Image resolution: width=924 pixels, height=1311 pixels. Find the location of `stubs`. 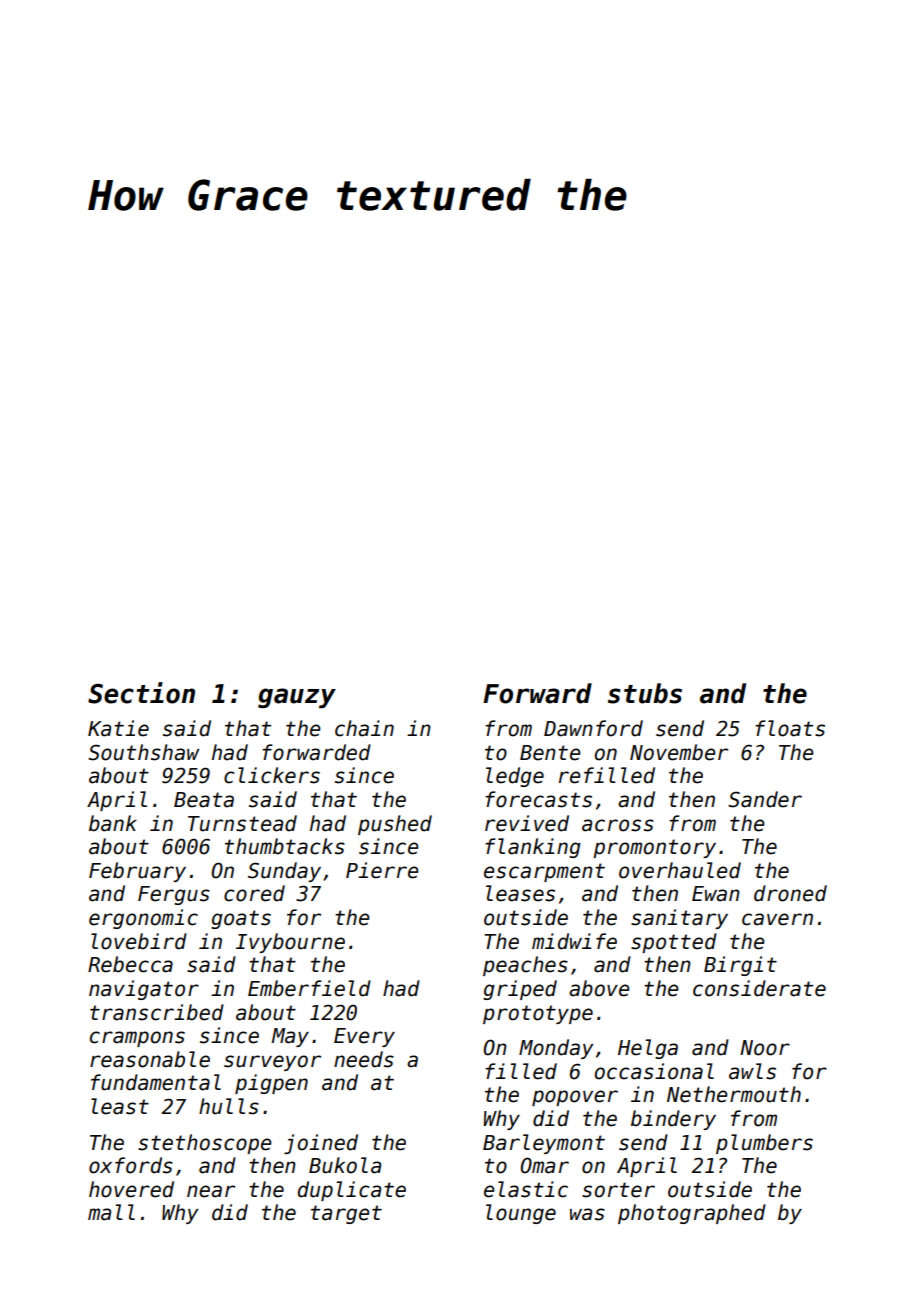

stubs is located at coordinates (645, 693).
